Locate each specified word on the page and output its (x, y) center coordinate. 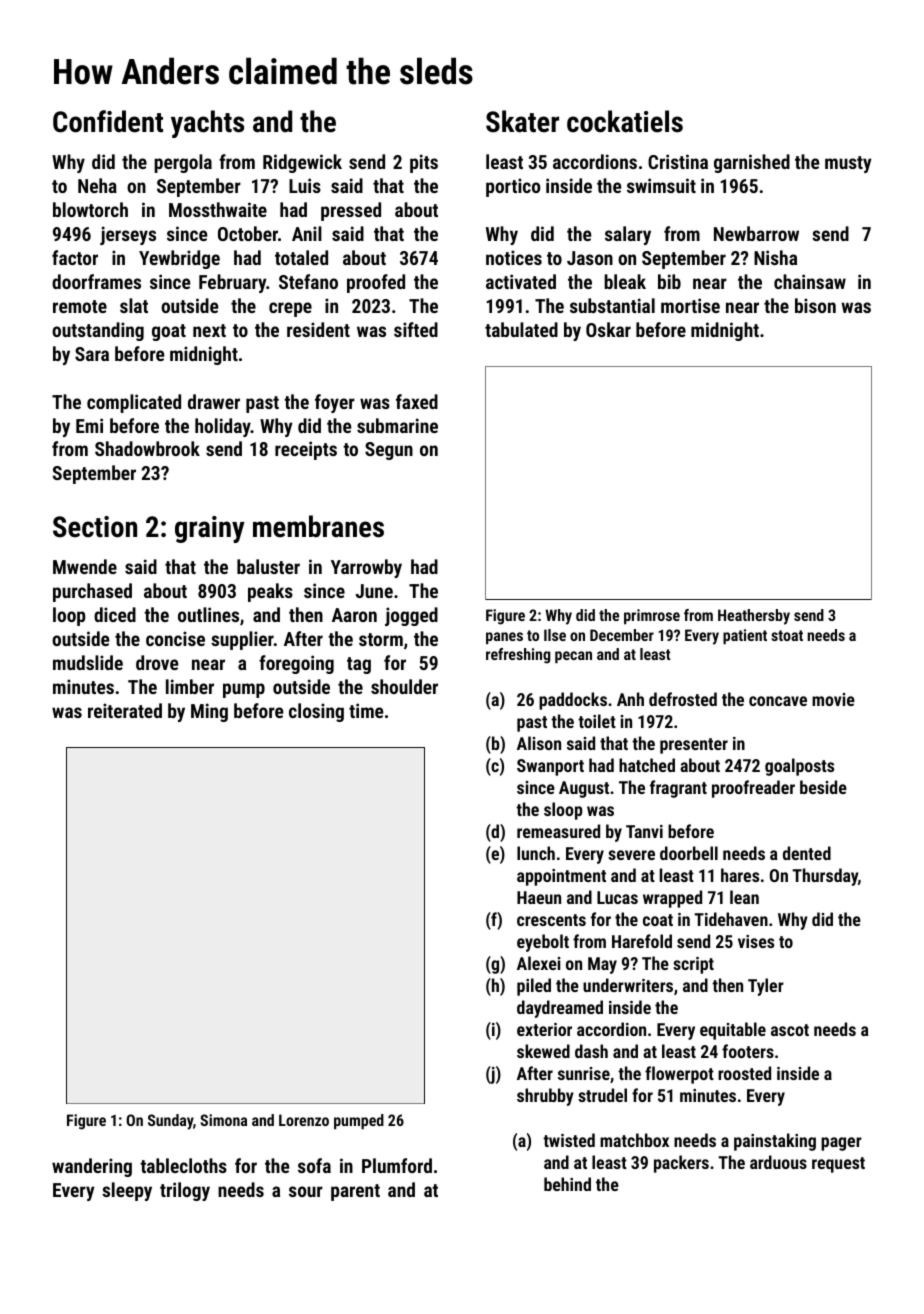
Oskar (608, 329)
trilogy (185, 1191)
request (838, 1165)
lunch (536, 853)
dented (807, 853)
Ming (209, 712)
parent (355, 1192)
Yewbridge (179, 259)
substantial (612, 305)
